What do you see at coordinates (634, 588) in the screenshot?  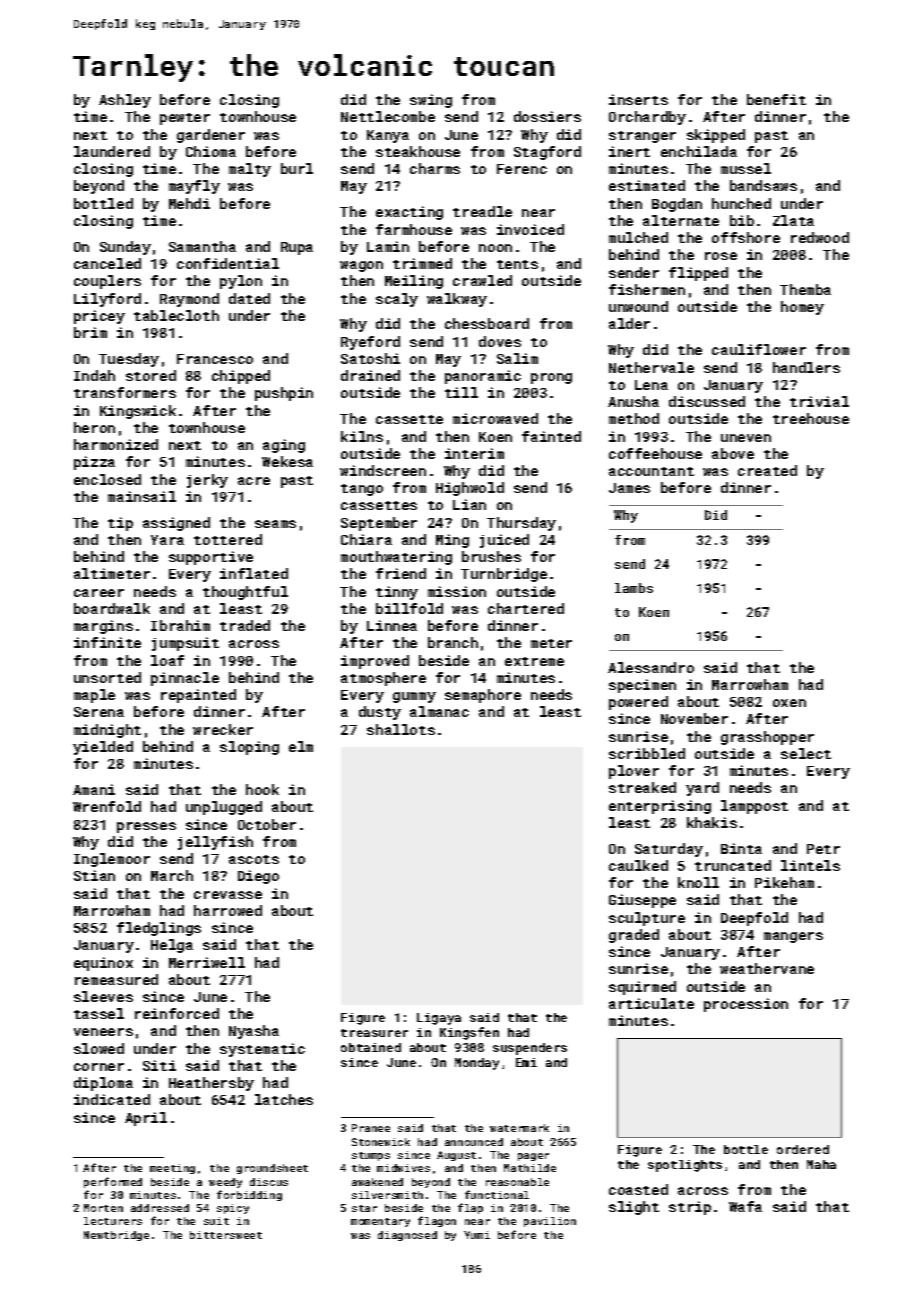 I see `lambs` at bounding box center [634, 588].
